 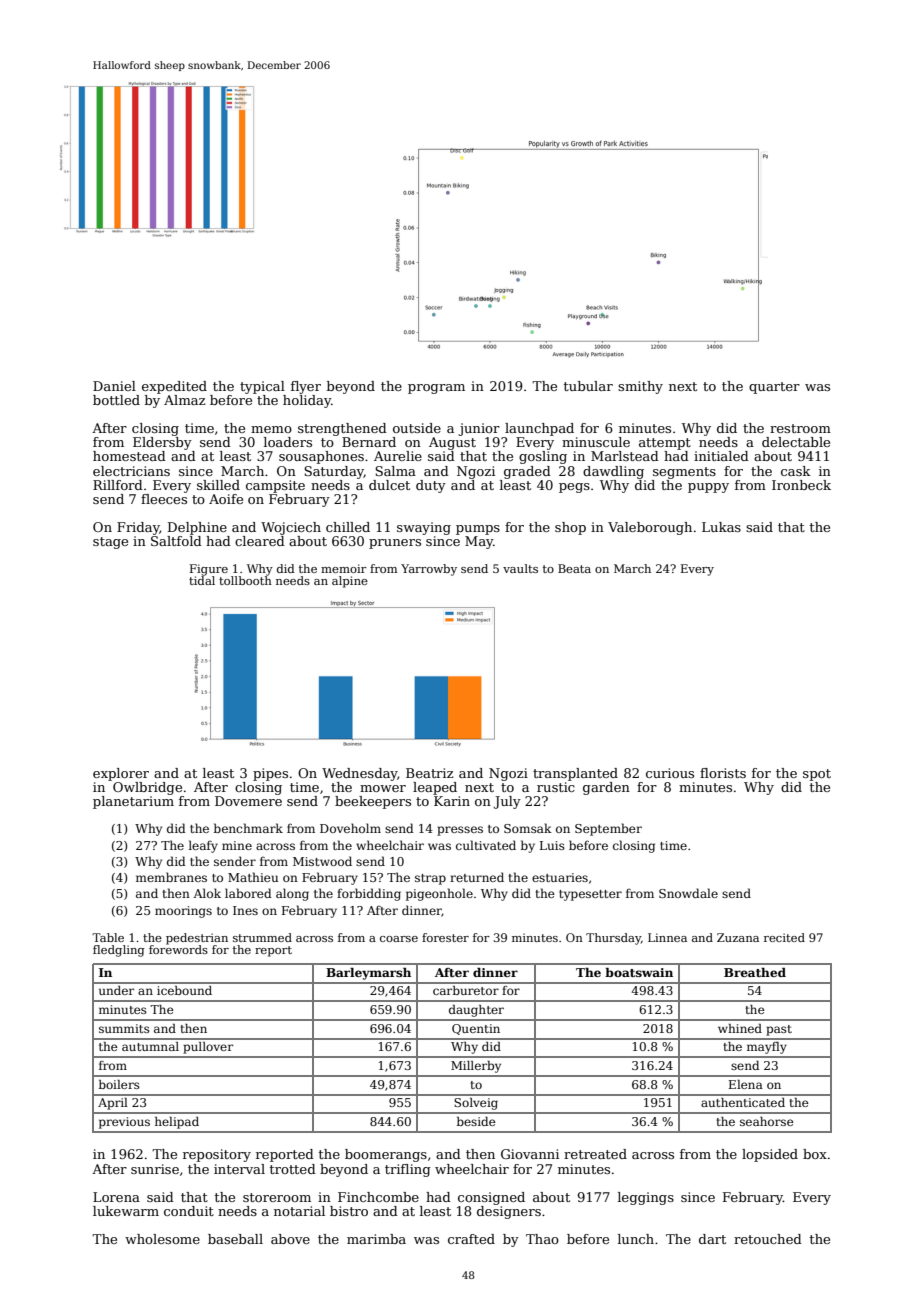 I want to click on Zuzana, so click(x=738, y=937).
